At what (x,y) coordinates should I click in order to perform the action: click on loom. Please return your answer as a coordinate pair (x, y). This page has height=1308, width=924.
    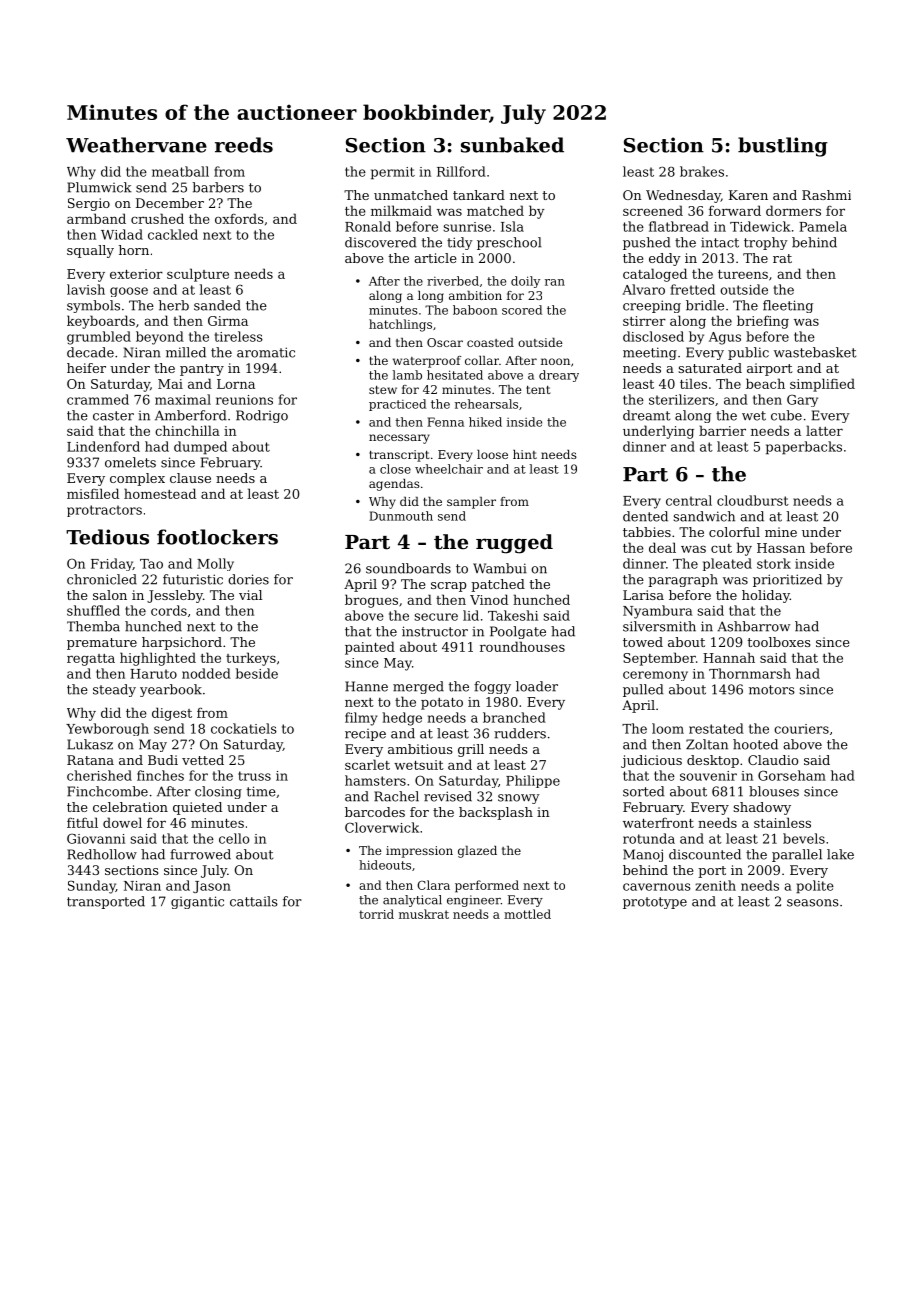
    Looking at the image, I should click on (668, 728).
